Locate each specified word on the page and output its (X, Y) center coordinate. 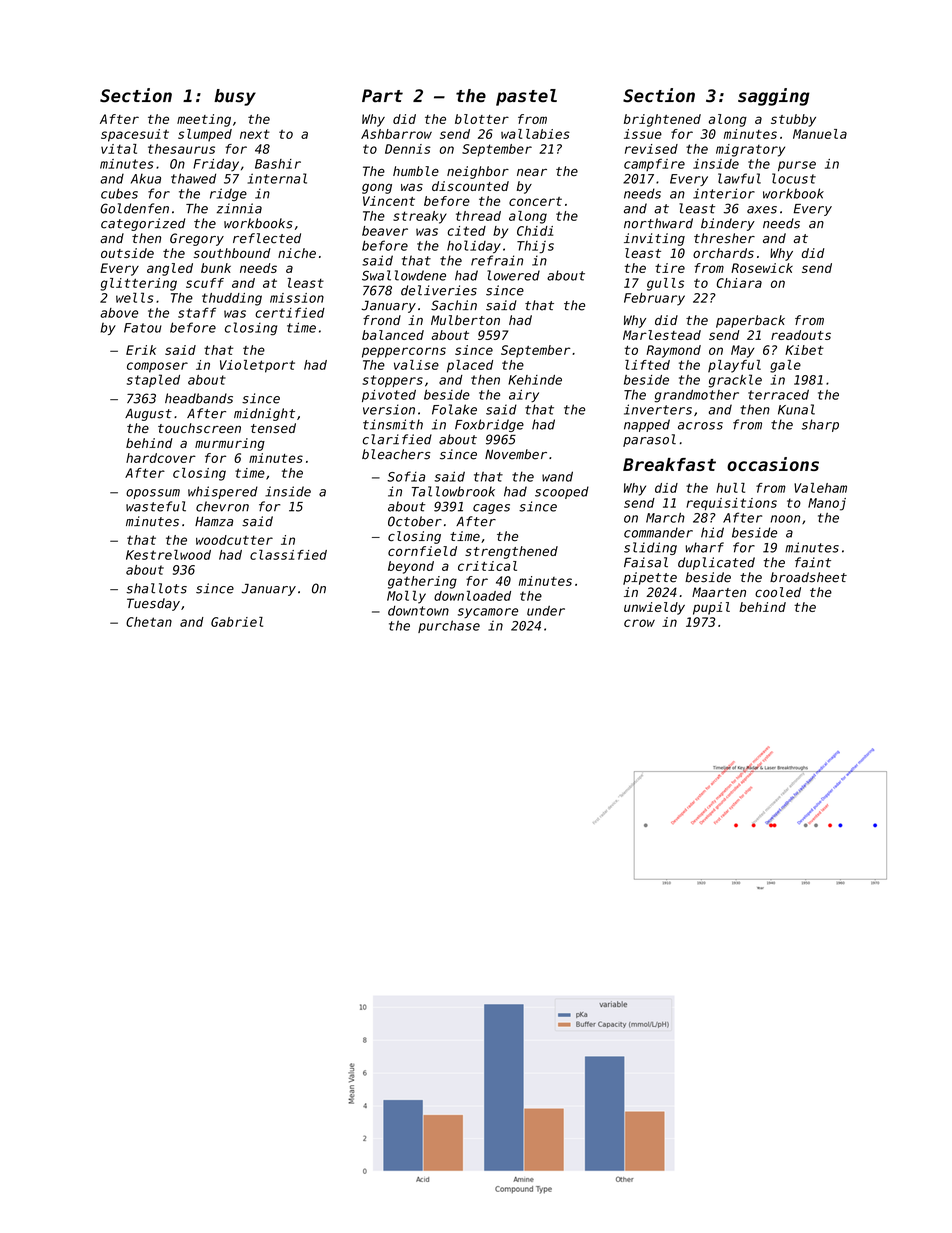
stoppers (392, 381)
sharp (820, 425)
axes (762, 210)
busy (235, 97)
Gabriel (237, 622)
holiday (474, 247)
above (119, 313)
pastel (526, 97)
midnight (264, 414)
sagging (774, 97)
